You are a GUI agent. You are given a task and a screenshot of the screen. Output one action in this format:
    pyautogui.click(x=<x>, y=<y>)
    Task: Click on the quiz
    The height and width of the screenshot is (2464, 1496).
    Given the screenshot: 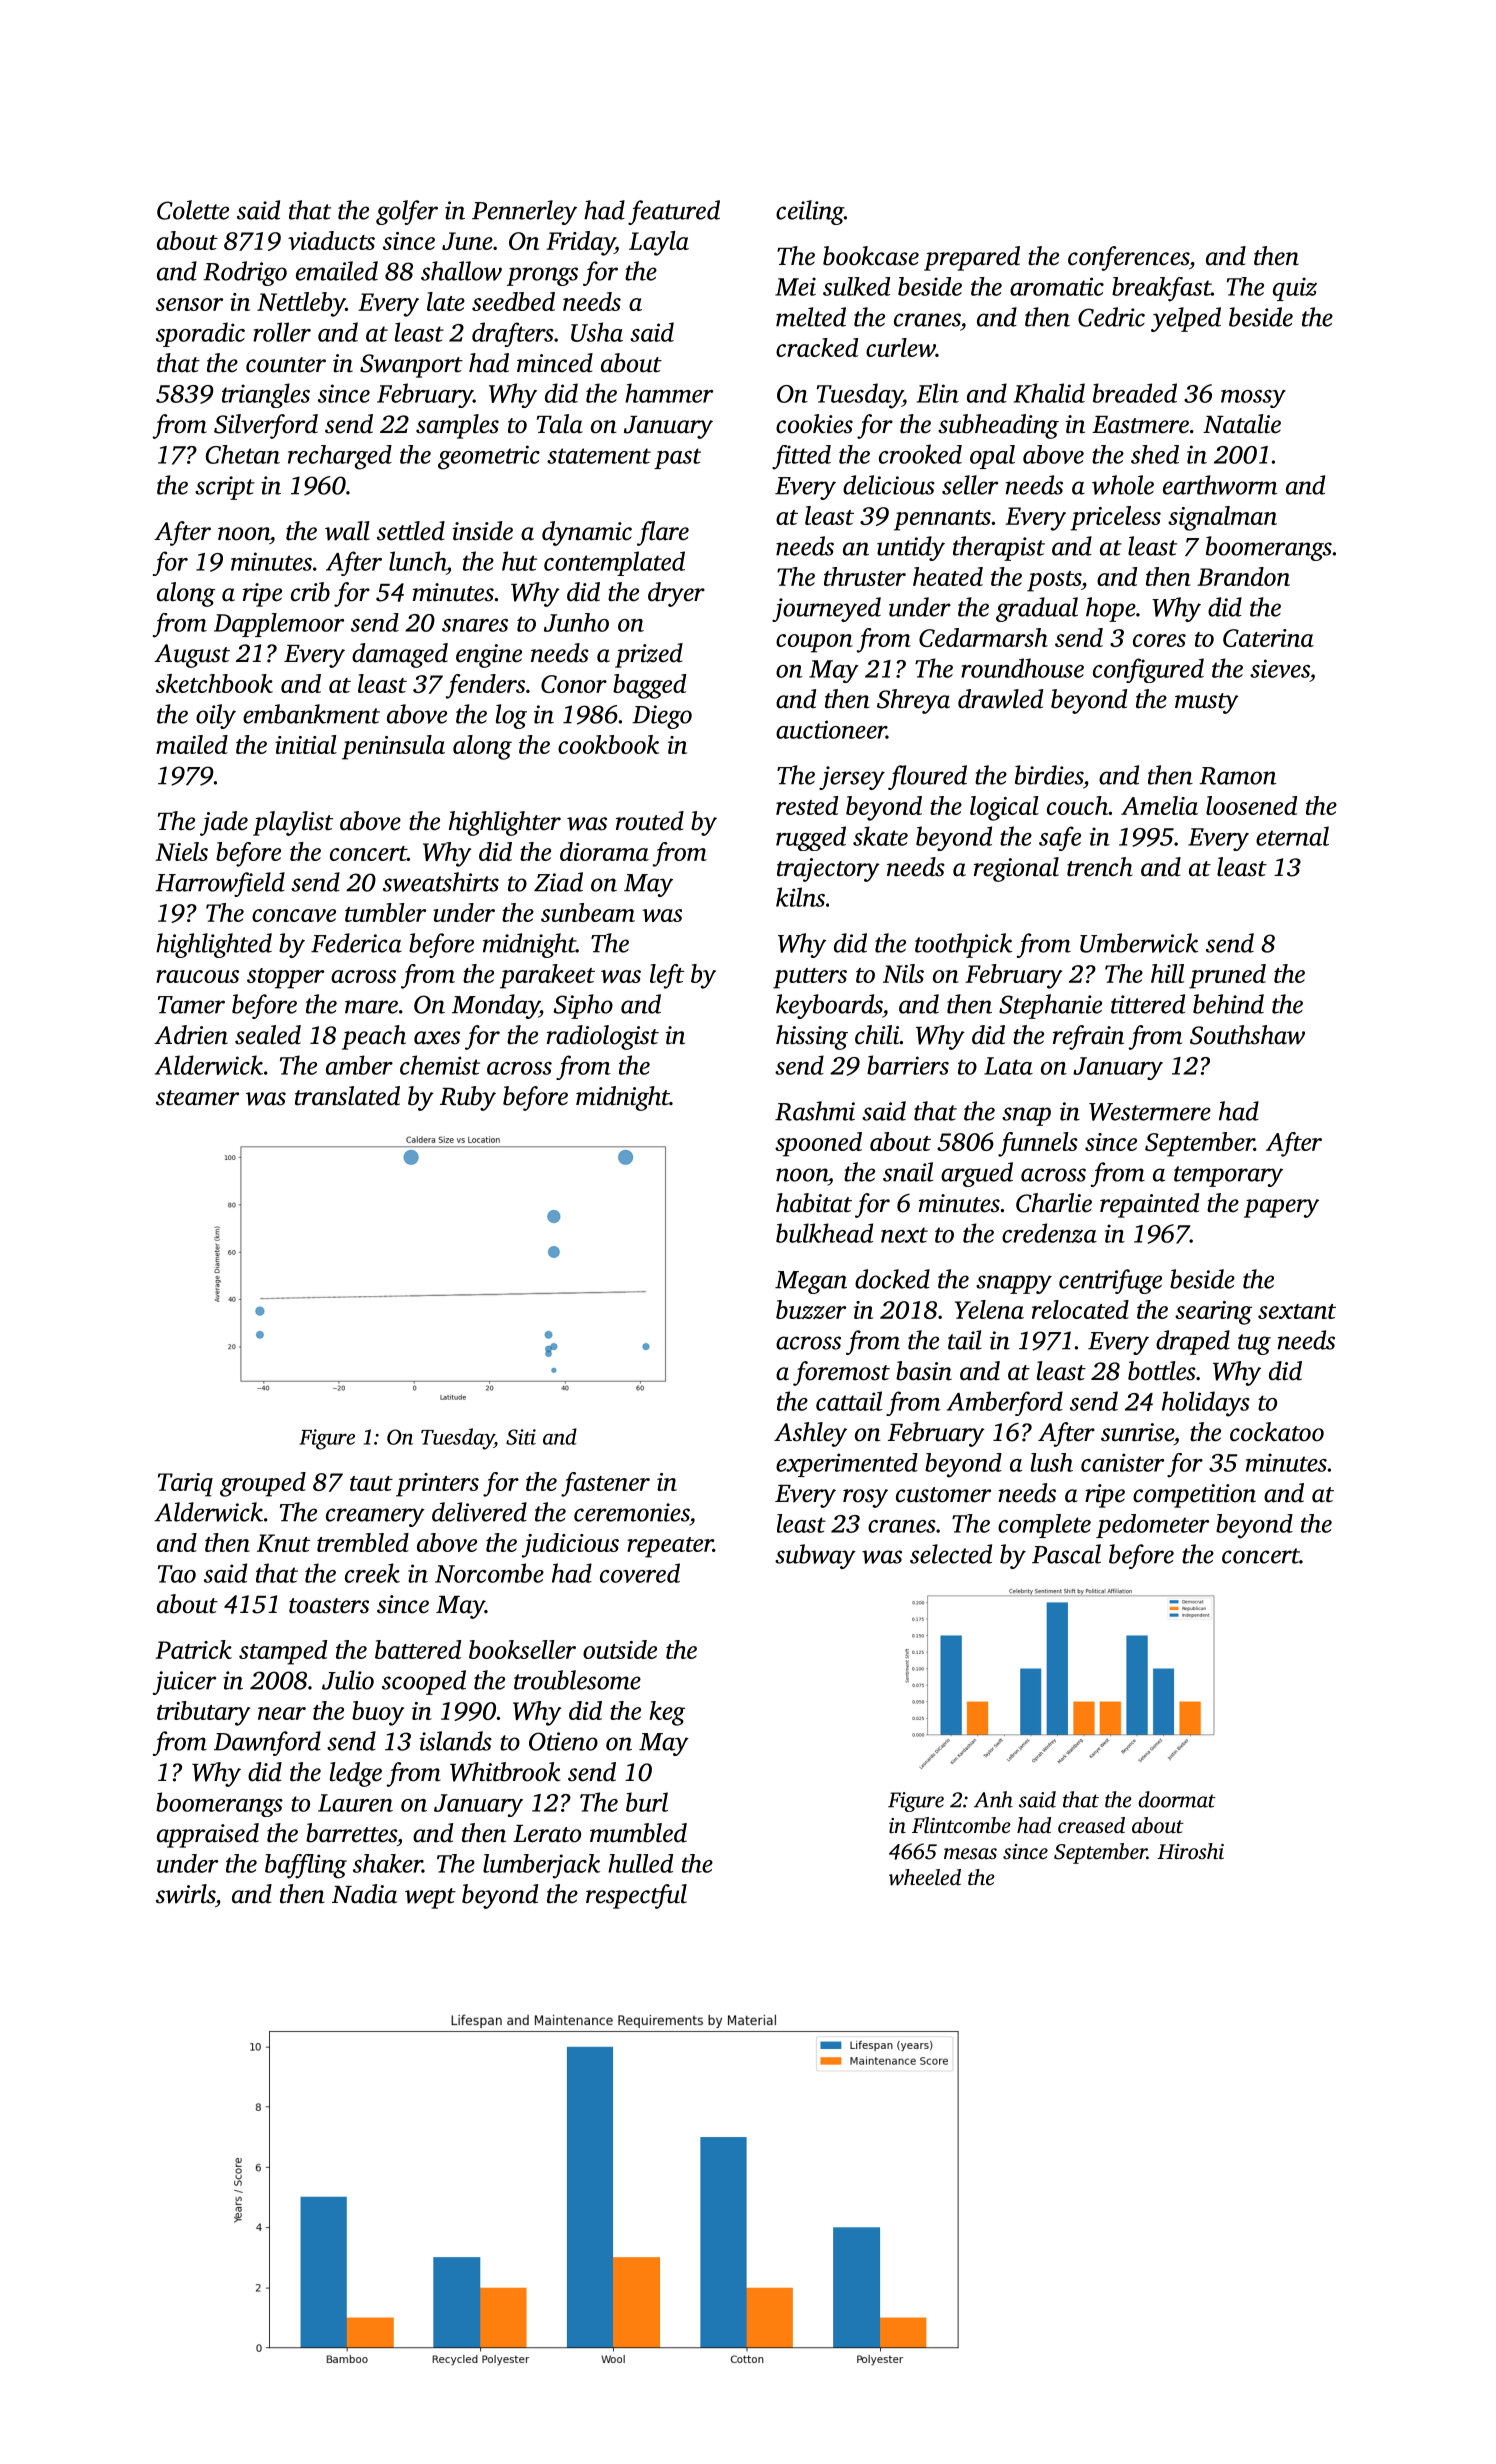 What is the action you would take?
    pyautogui.click(x=1295, y=289)
